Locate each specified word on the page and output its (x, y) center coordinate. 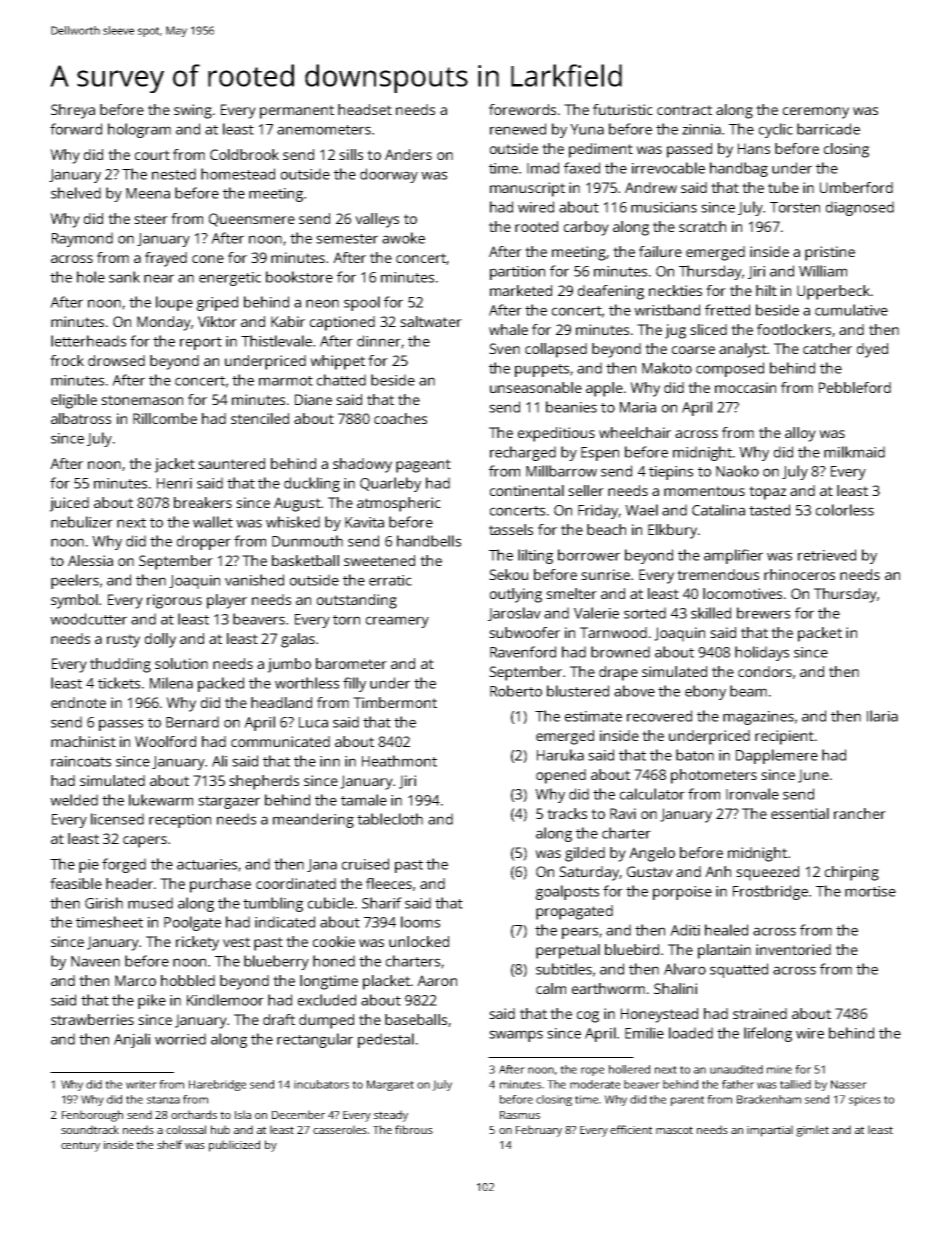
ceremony (816, 113)
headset (365, 109)
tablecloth (390, 819)
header (129, 883)
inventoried (793, 949)
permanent (297, 112)
